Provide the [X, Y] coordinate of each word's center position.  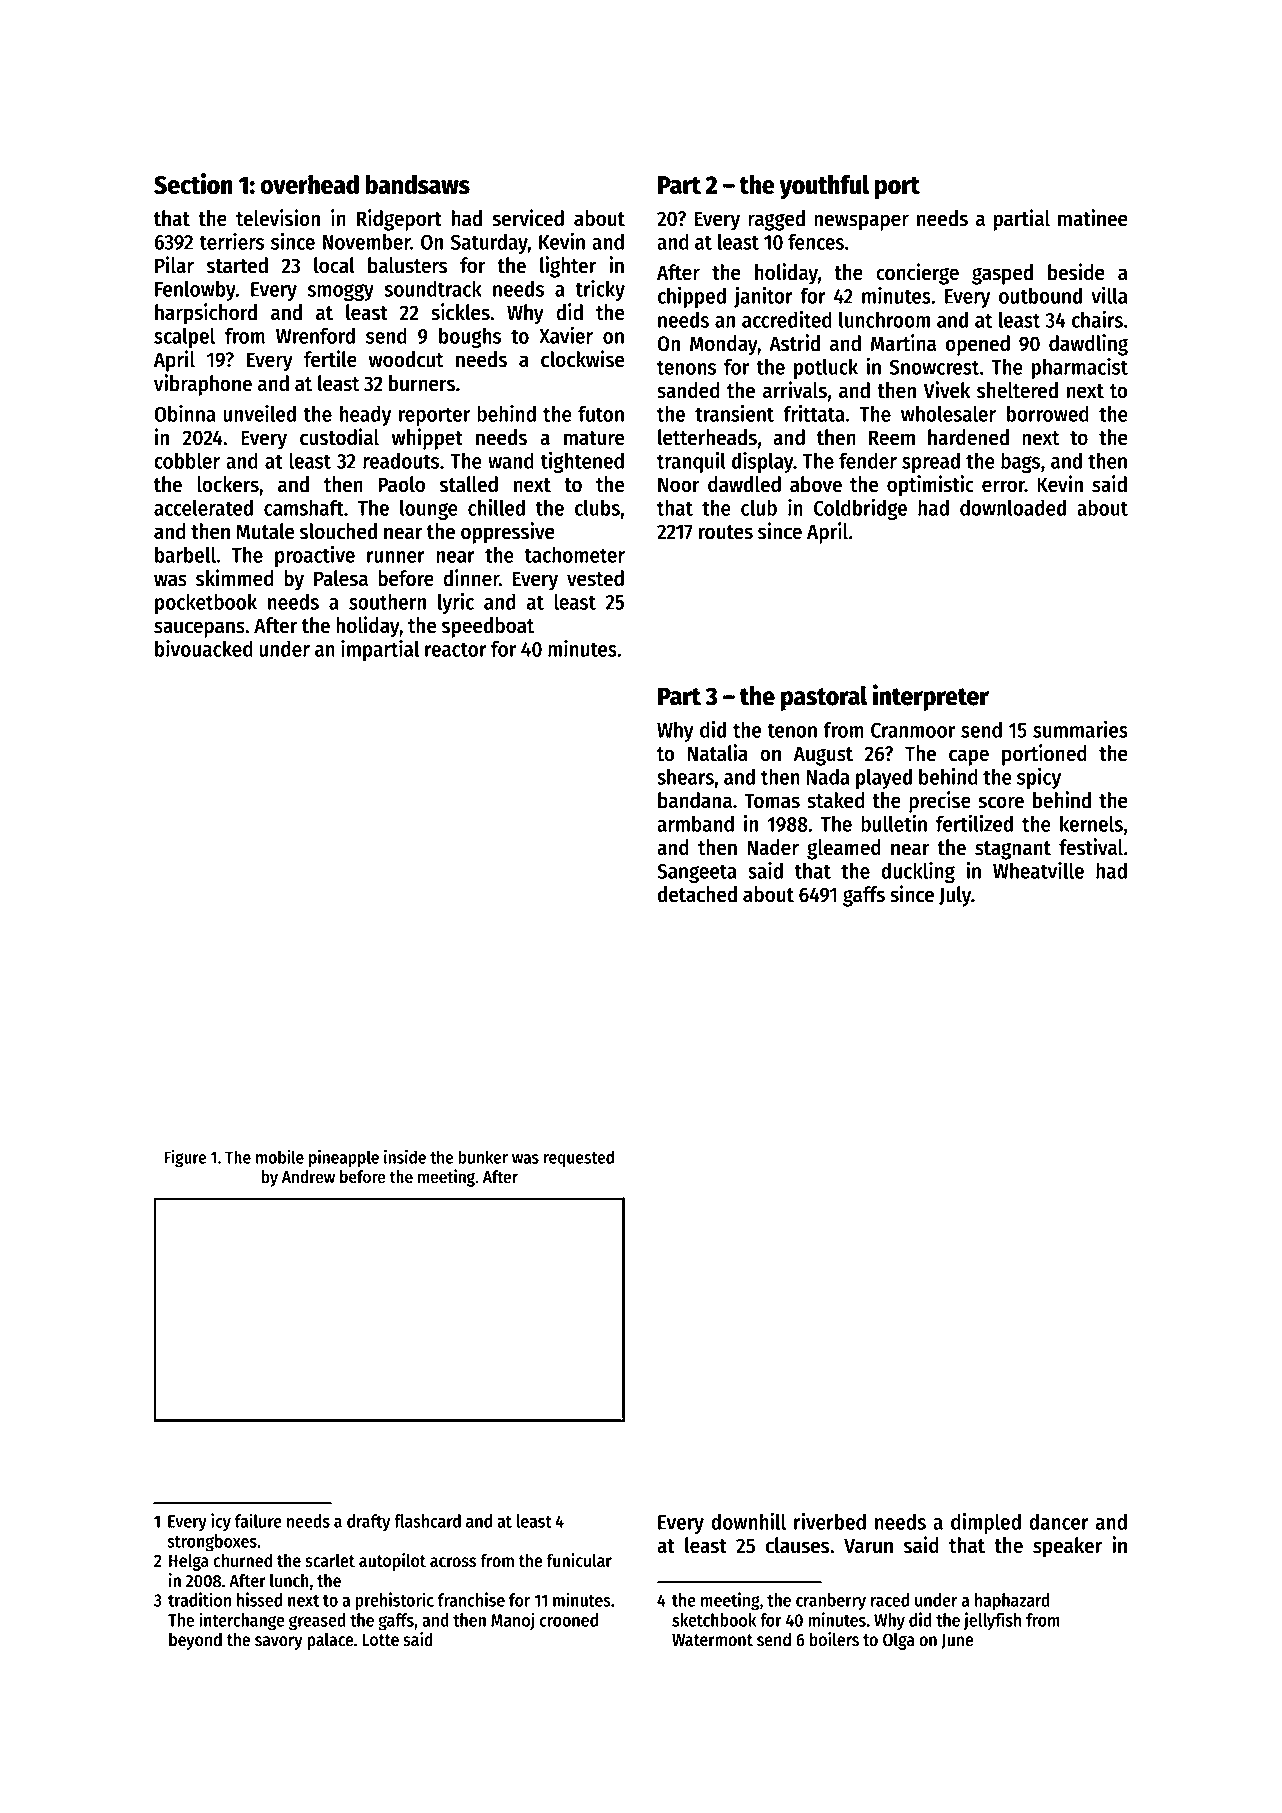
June [957, 1641]
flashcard [427, 1521]
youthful [824, 187]
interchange [242, 1621]
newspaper [861, 222]
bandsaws [417, 184]
